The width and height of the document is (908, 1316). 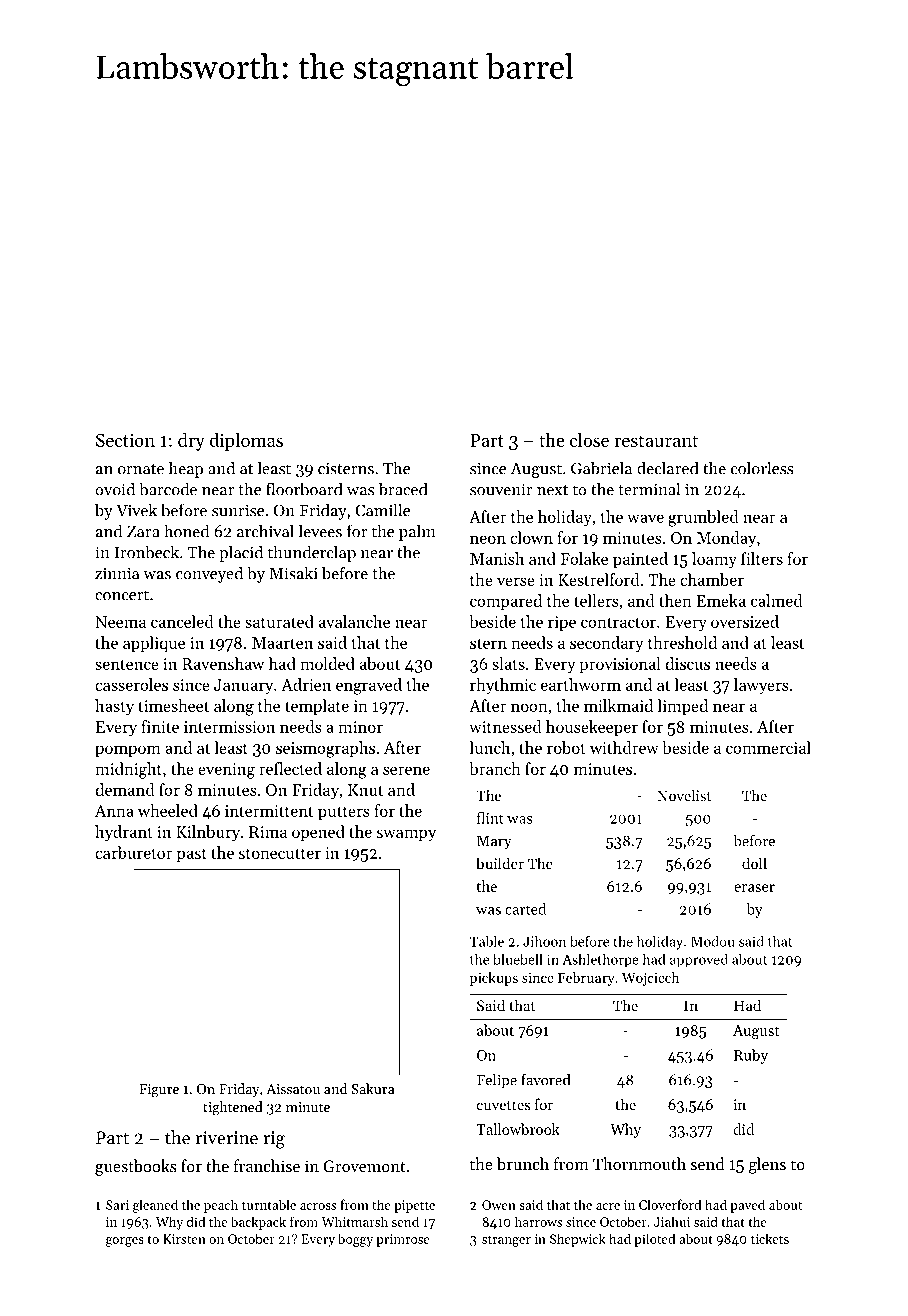 I want to click on diplomas, so click(x=246, y=442).
